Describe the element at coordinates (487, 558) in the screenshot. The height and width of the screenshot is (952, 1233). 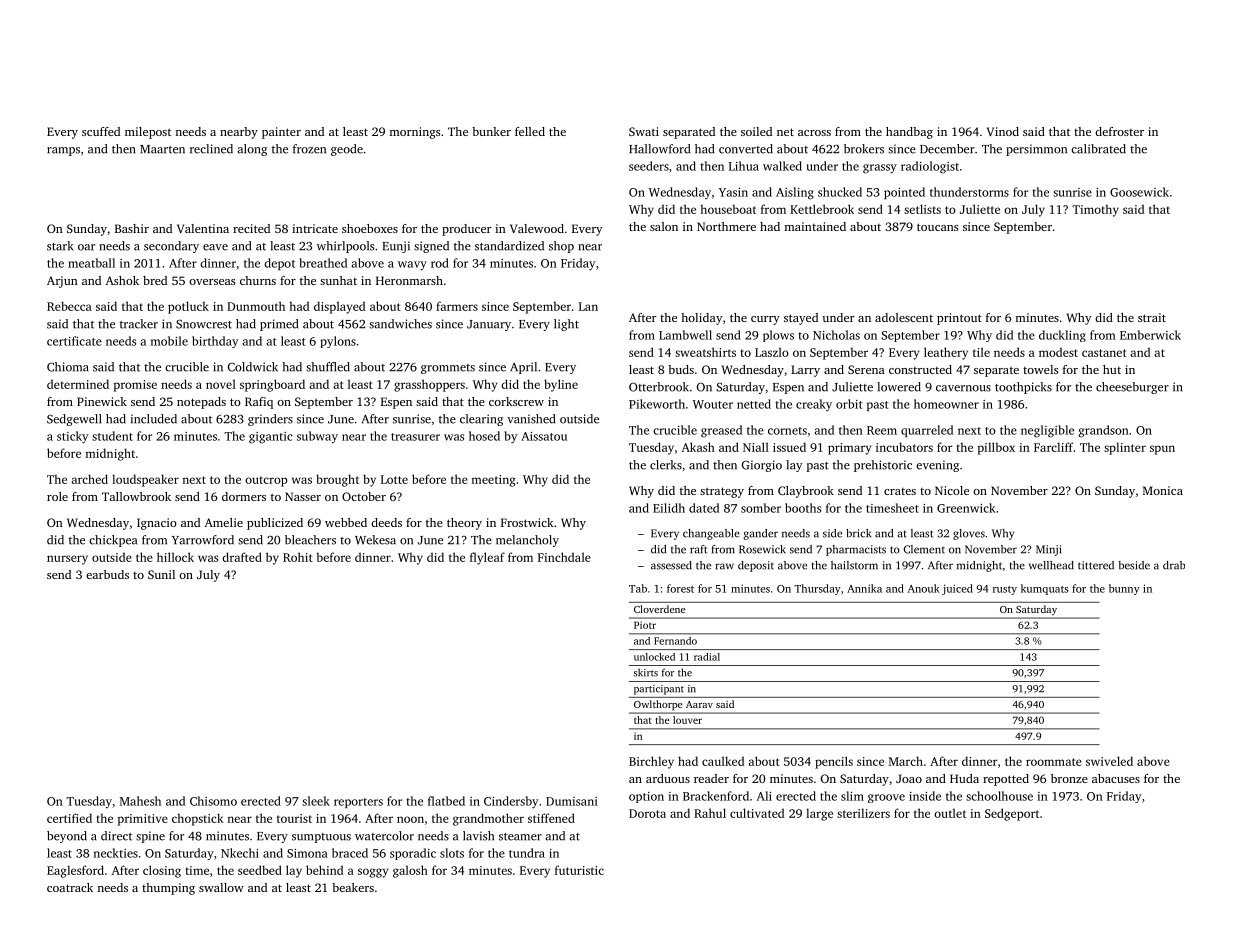
I see `flyleaf` at that location.
